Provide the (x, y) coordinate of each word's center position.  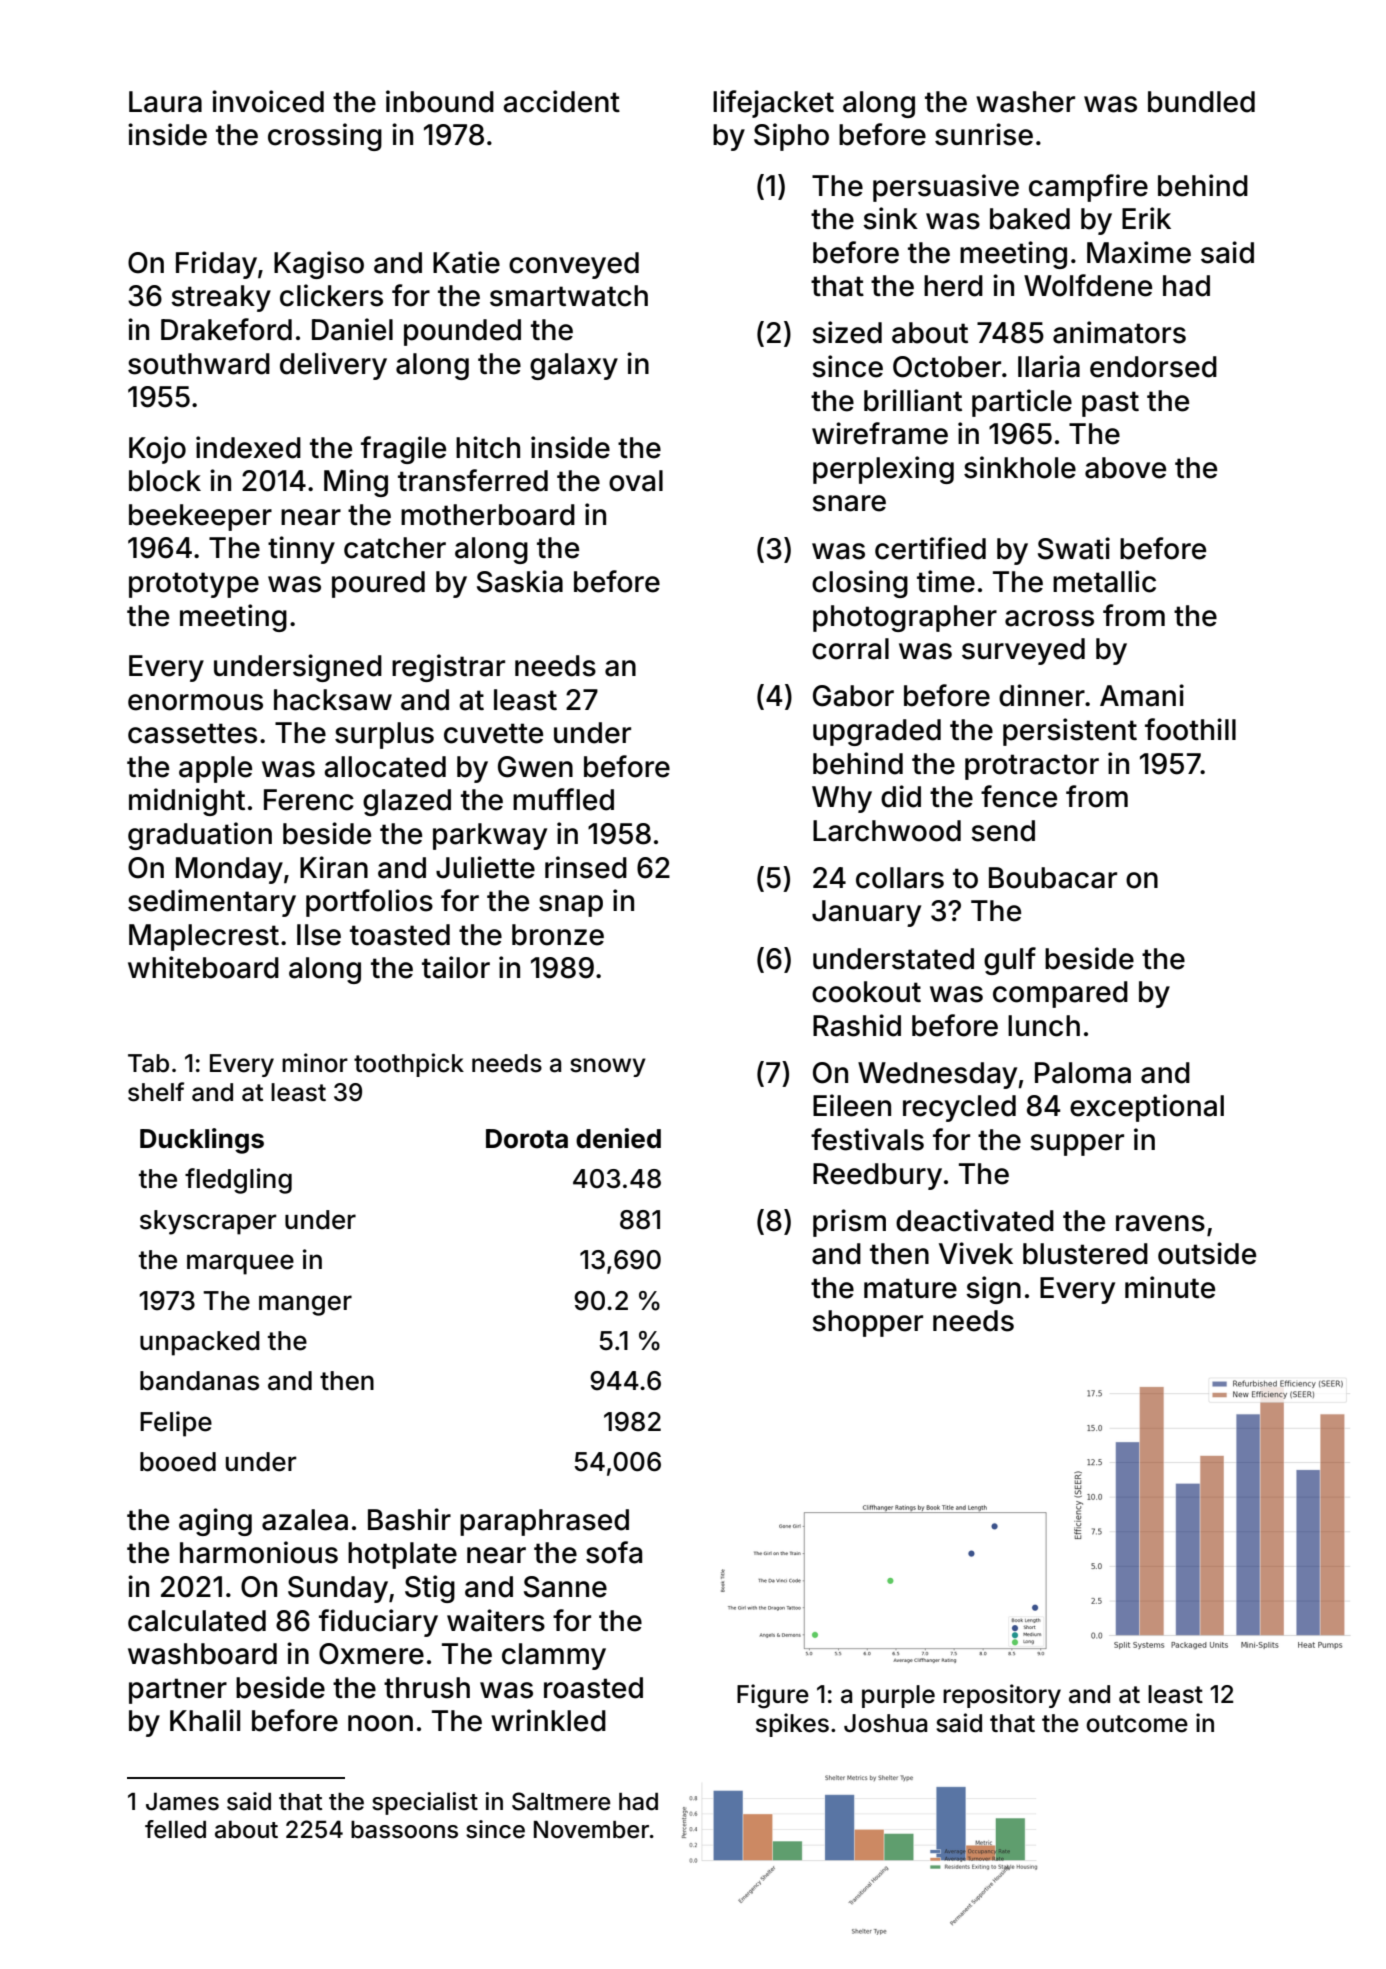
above (1125, 468)
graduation (200, 836)
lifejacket (773, 104)
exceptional (1147, 1108)
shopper (867, 1323)
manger (305, 1305)
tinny (301, 550)
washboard (202, 1654)
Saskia (520, 581)
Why (842, 799)
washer (1025, 102)
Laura (165, 102)
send (1003, 831)
